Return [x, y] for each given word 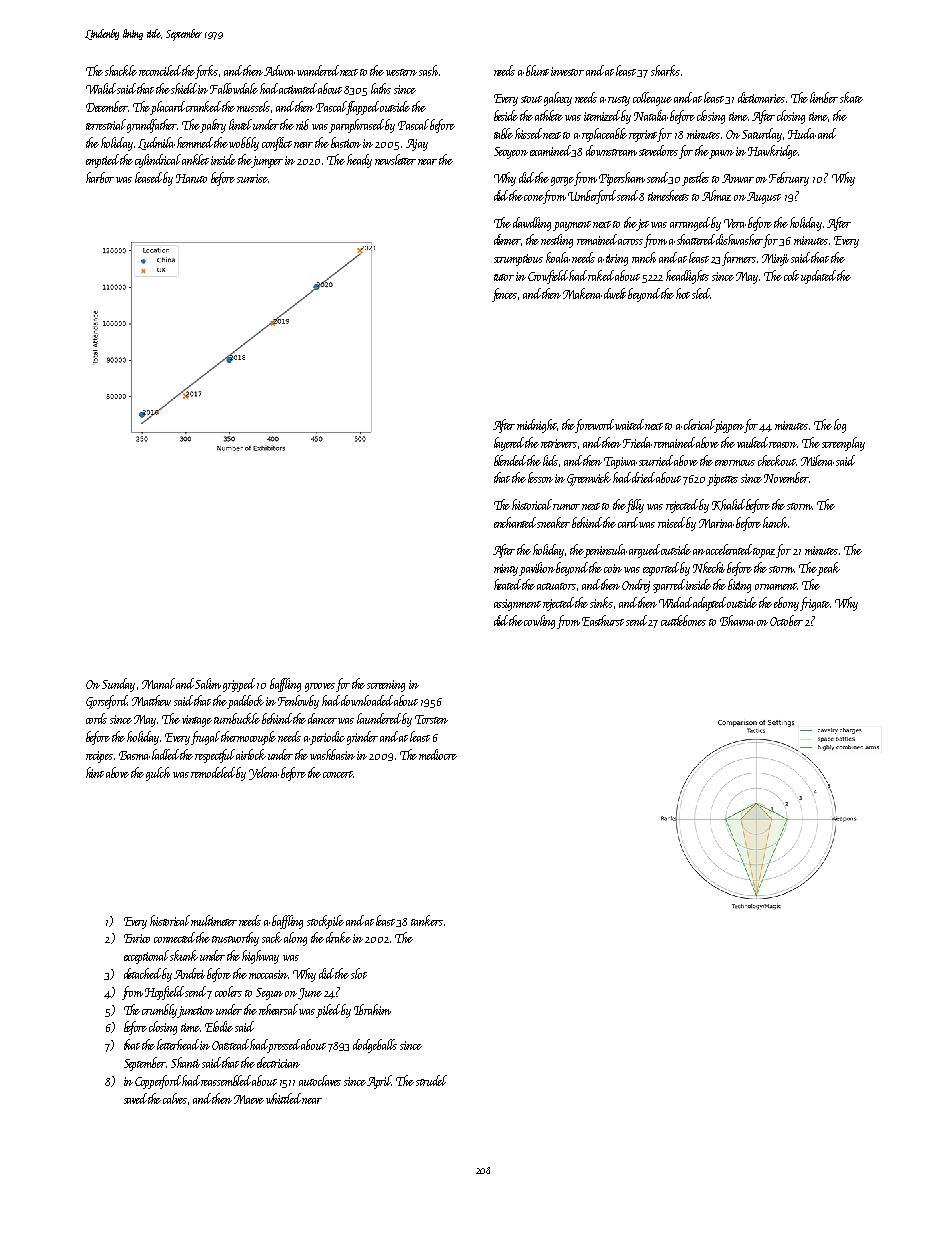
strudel [431, 1080]
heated [508, 584]
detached [142, 973]
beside [506, 115]
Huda [802, 133]
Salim [208, 683]
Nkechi [709, 567]
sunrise [252, 178]
